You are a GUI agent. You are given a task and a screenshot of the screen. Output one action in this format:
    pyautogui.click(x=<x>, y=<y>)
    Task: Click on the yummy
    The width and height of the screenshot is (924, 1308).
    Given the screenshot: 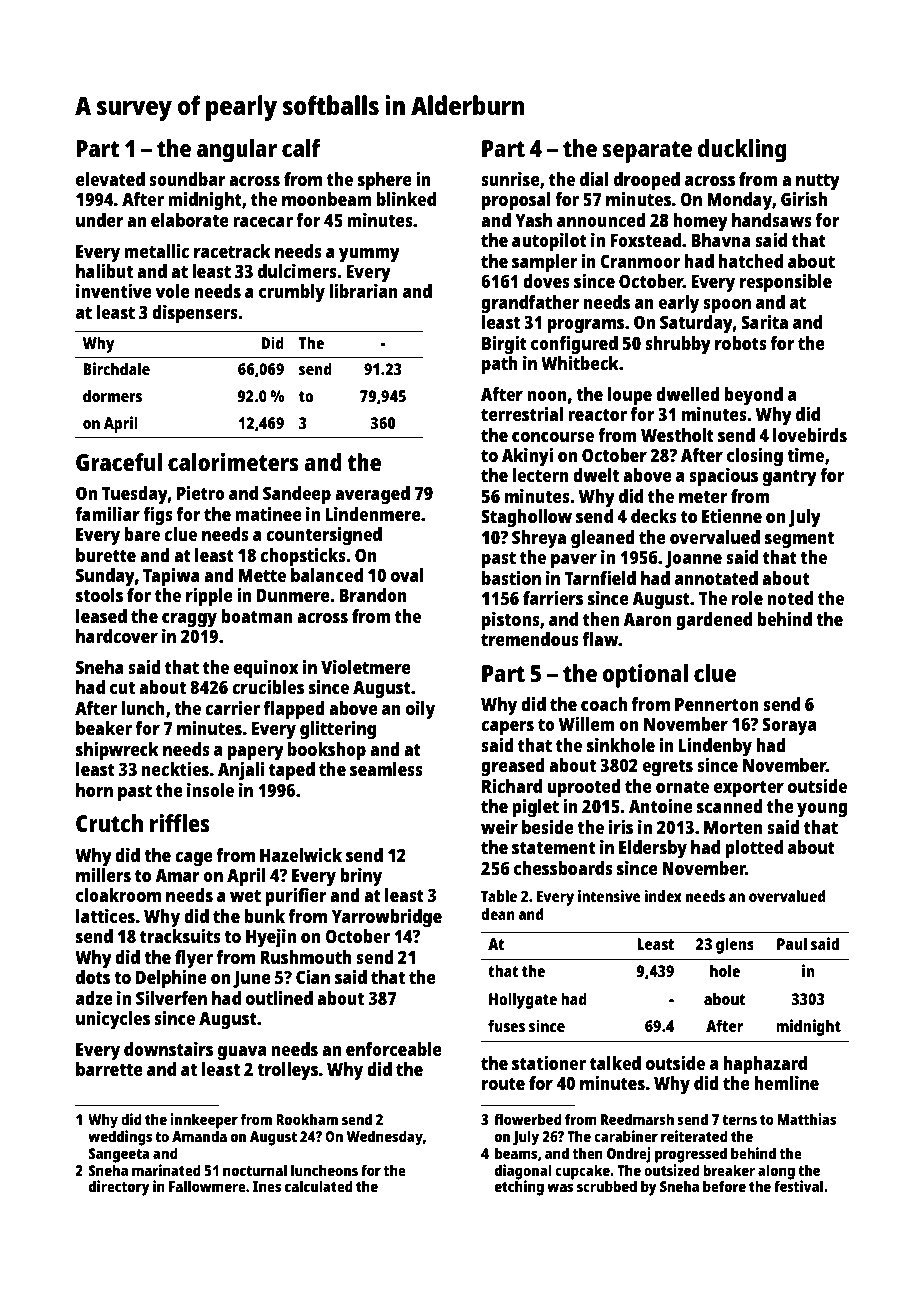 What is the action you would take?
    pyautogui.click(x=369, y=255)
